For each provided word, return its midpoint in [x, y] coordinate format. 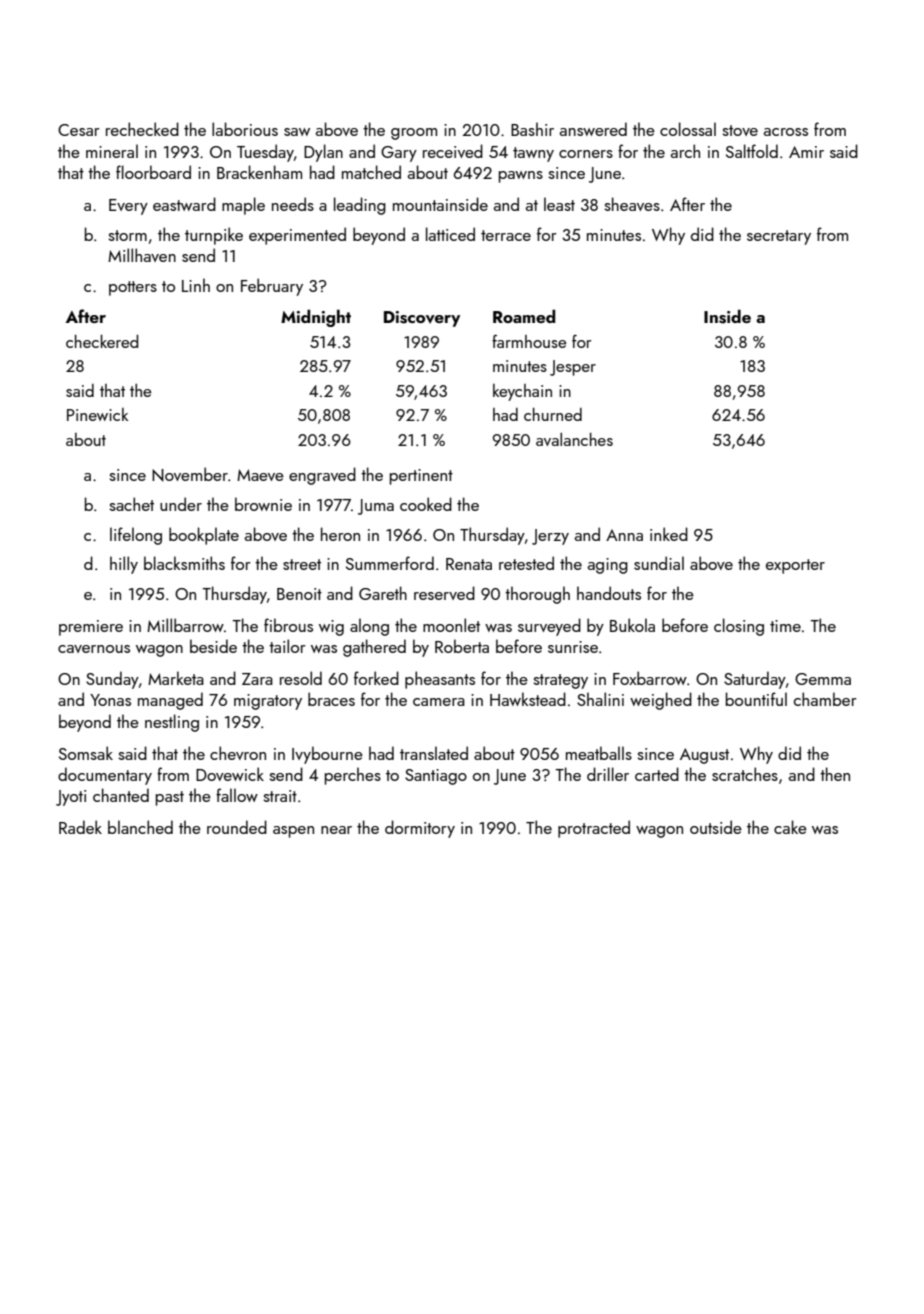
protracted [594, 829]
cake [790, 827]
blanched [140, 827]
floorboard [153, 172]
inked [669, 534]
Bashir [532, 129]
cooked [426, 504]
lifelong [136, 536]
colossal [688, 129]
